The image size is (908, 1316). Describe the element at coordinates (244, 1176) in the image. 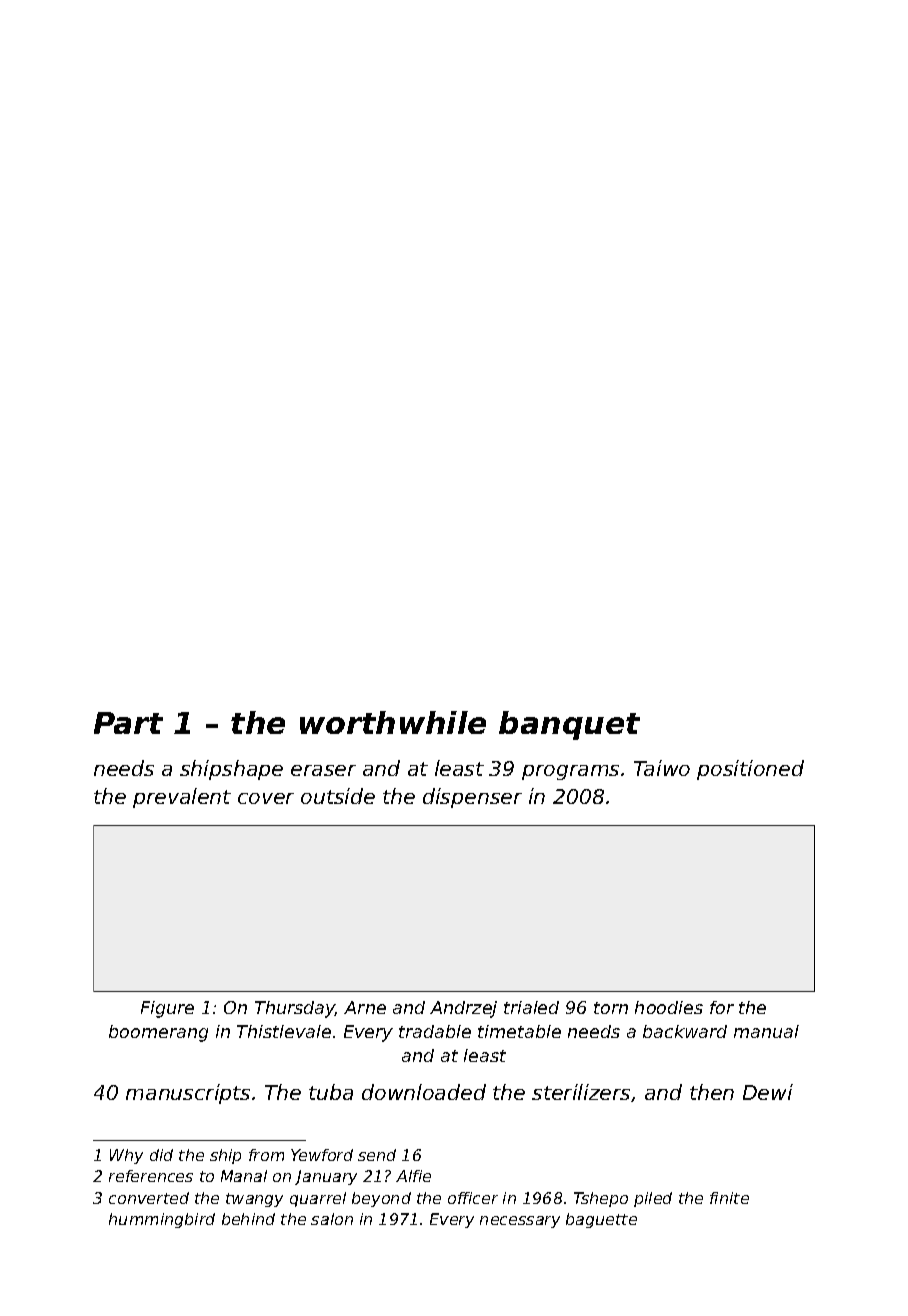

I see `Manal` at that location.
